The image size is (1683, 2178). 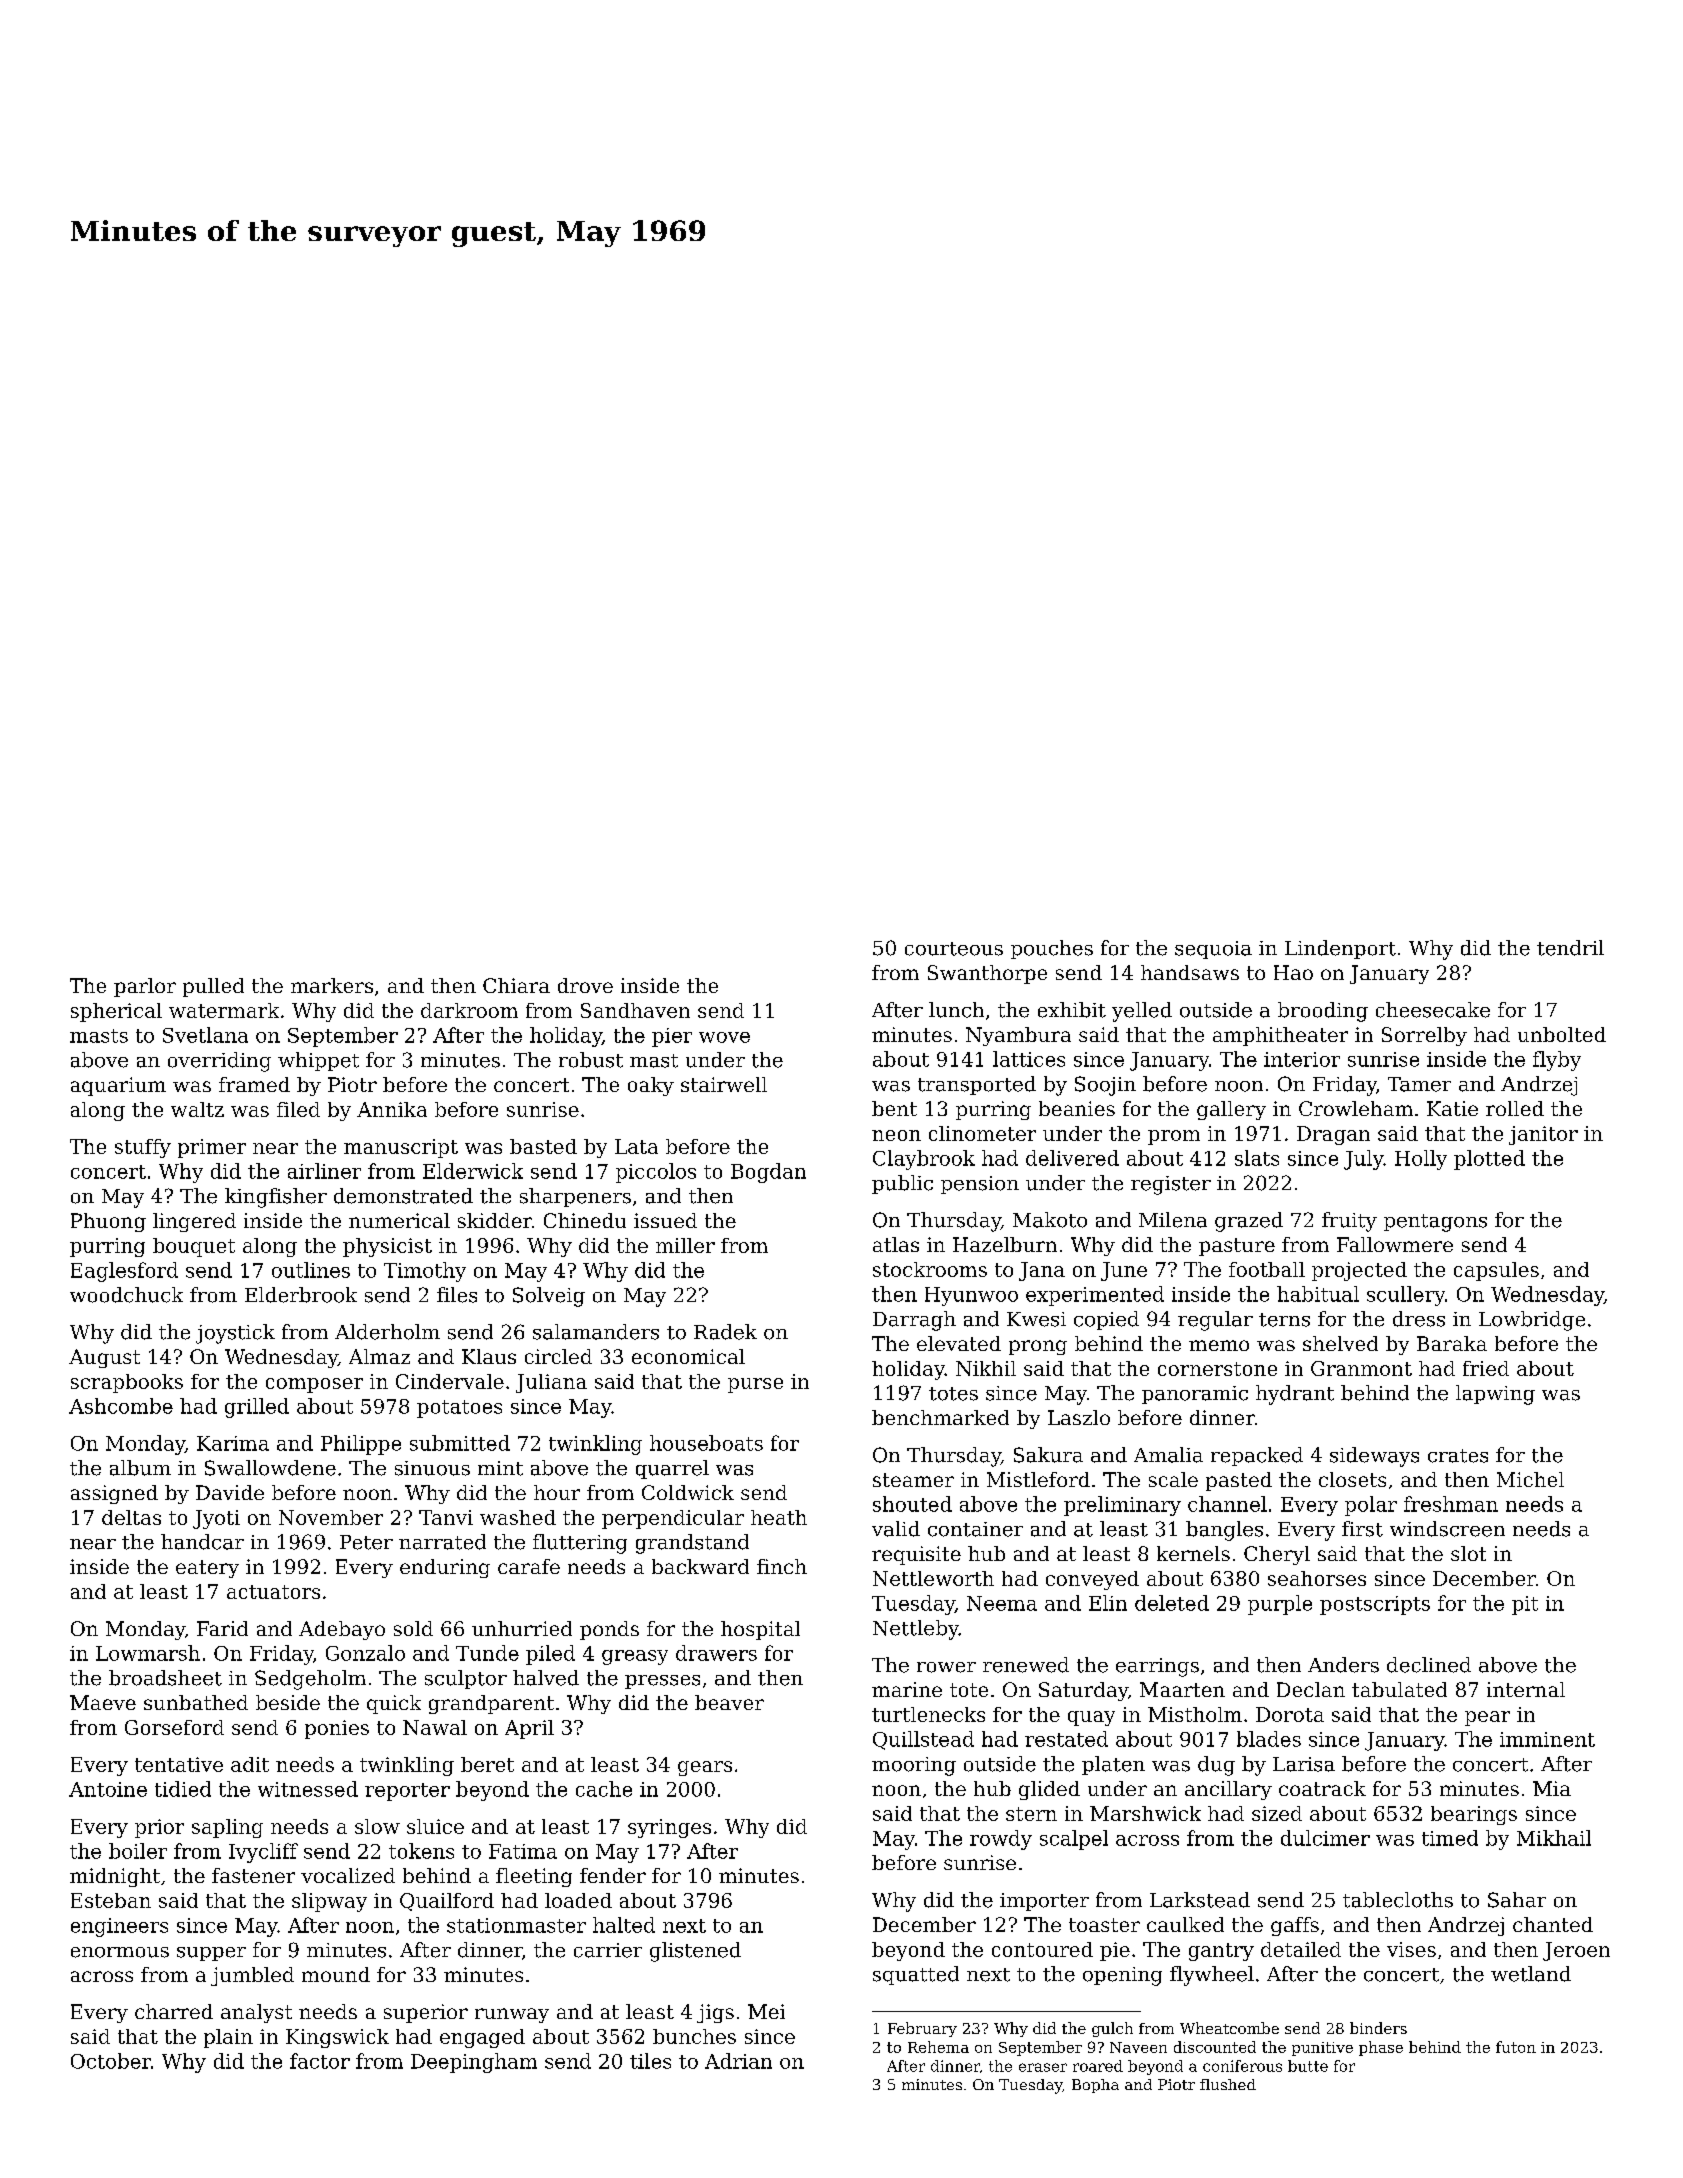 What do you see at coordinates (213, 987) in the document?
I see `pulled` at bounding box center [213, 987].
